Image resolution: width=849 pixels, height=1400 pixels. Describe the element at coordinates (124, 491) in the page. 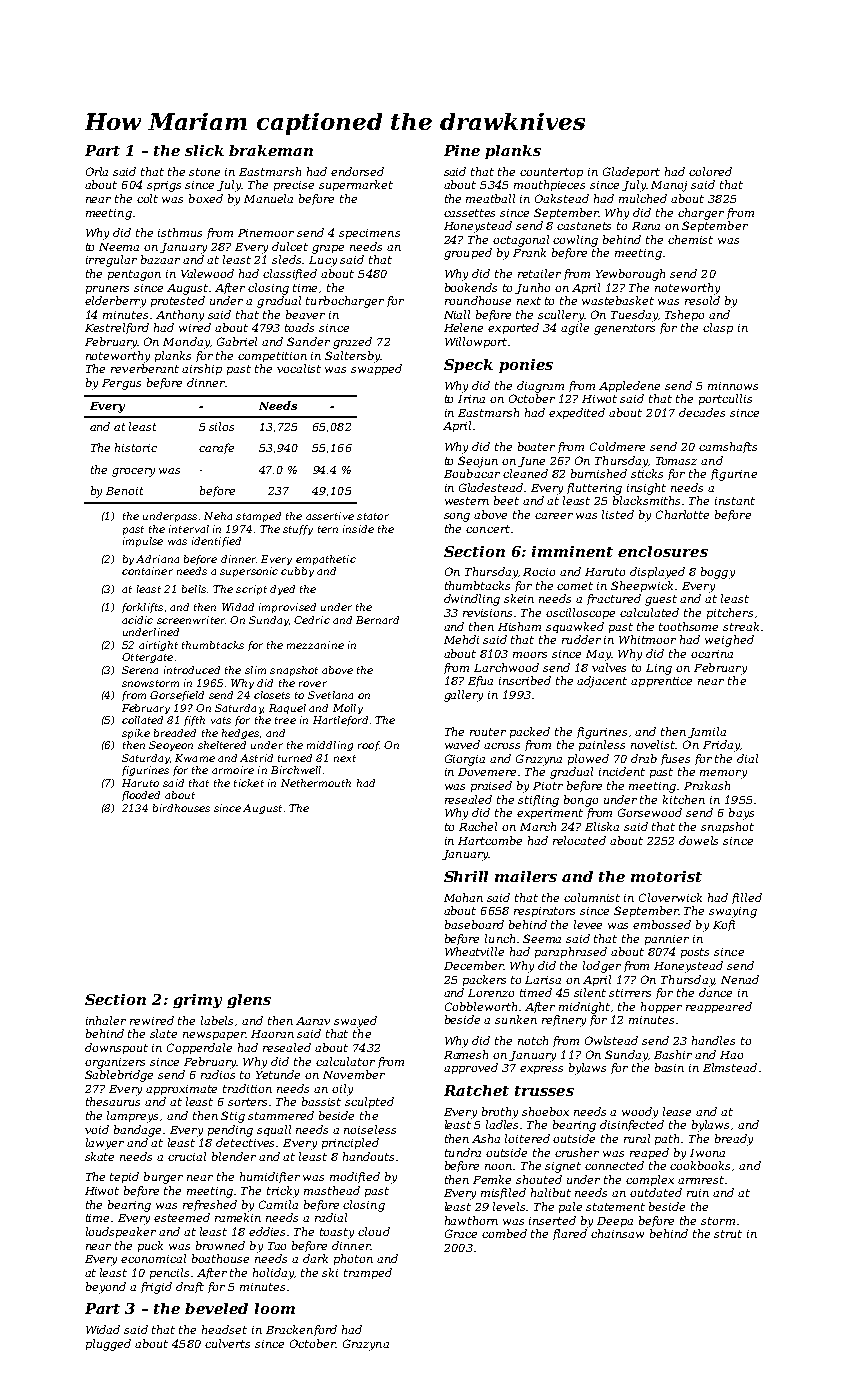

I see `Benoit` at that location.
